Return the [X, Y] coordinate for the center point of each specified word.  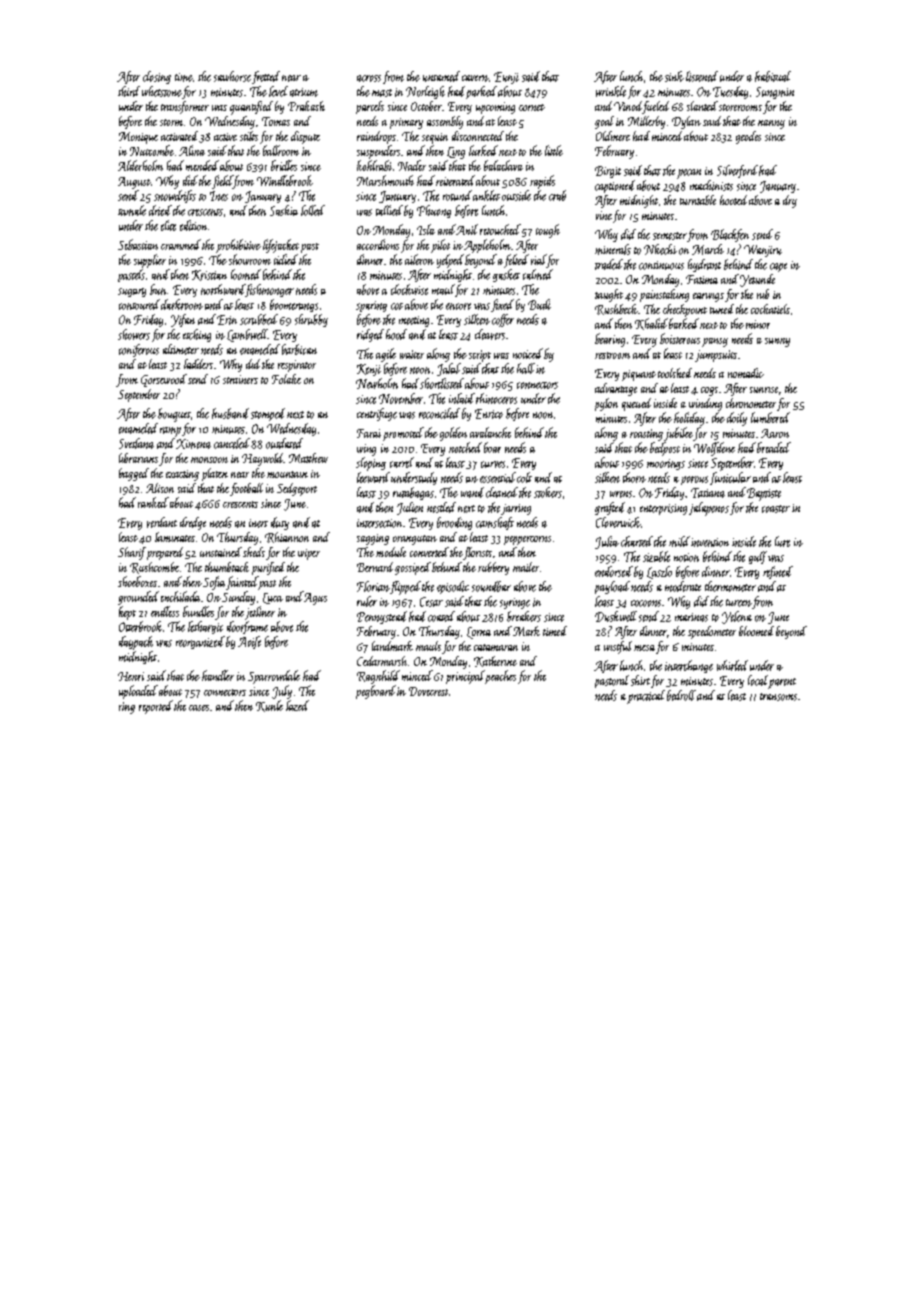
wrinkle [611, 91]
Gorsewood [164, 380]
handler [218, 675]
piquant [639, 375]
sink [674, 76]
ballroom [281, 150]
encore [458, 306]
